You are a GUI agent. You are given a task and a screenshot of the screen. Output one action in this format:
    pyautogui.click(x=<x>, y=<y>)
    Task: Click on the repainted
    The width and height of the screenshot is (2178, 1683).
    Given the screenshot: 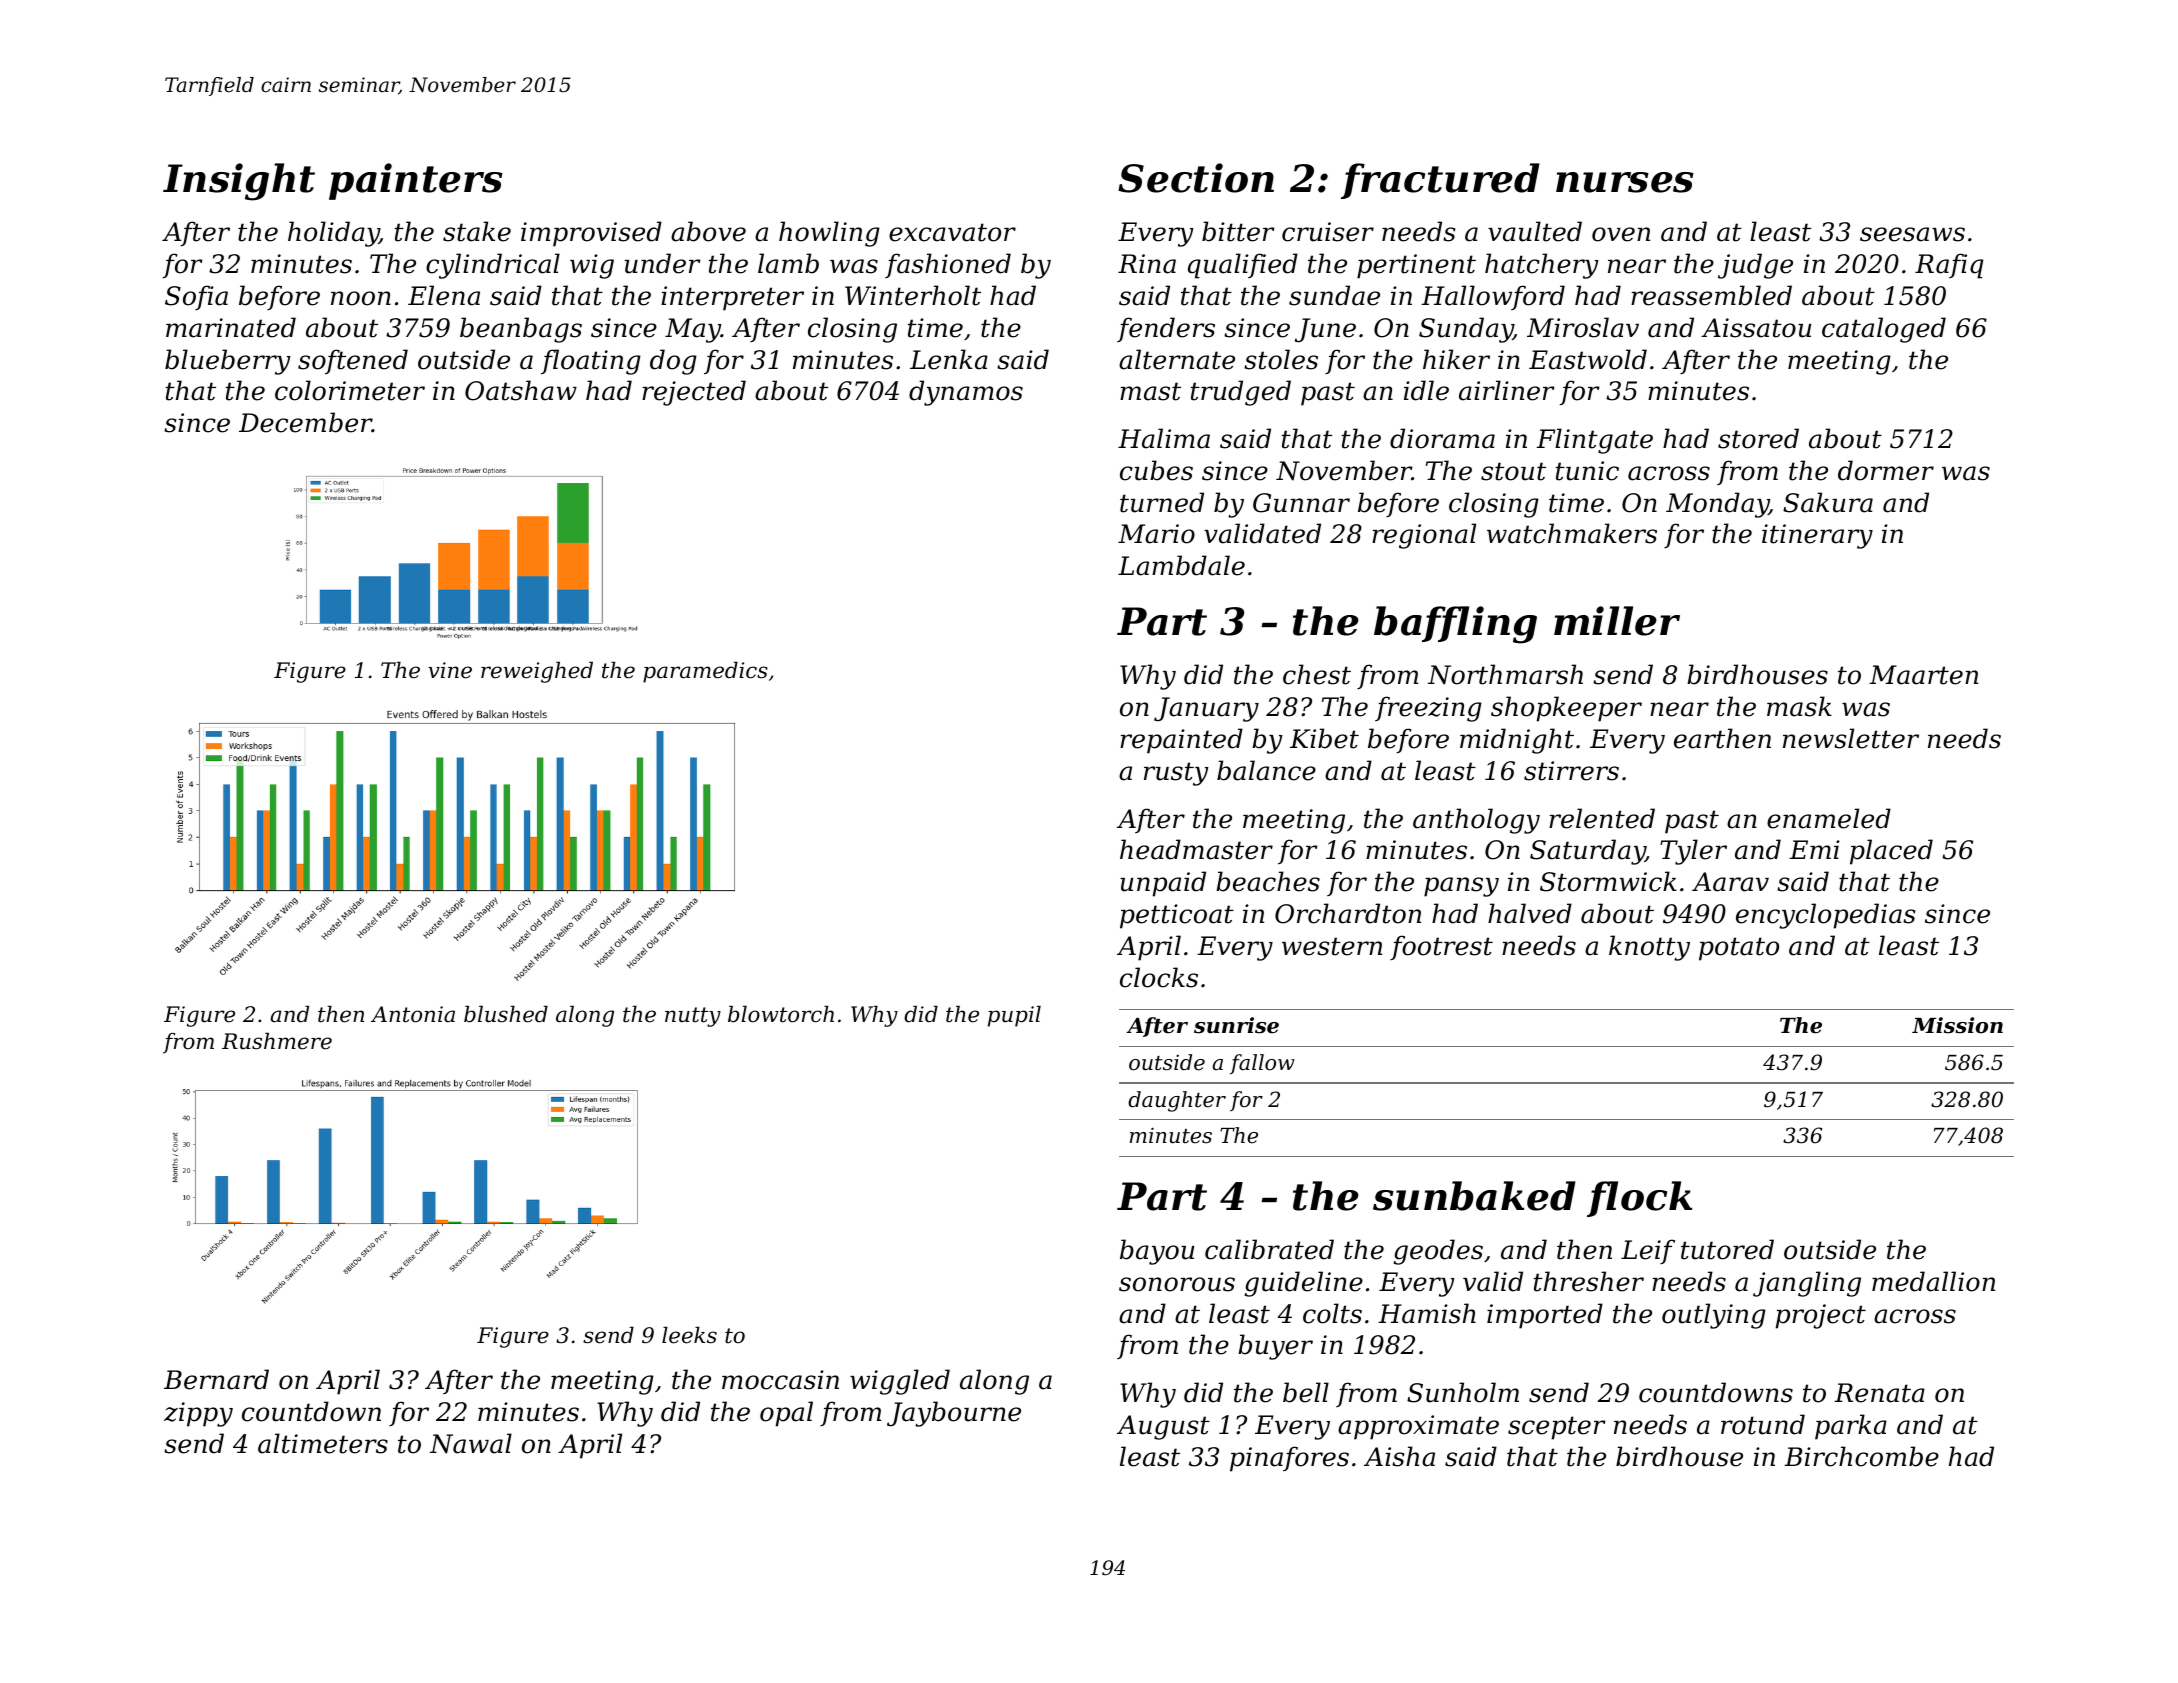 What is the action you would take?
    pyautogui.click(x=1181, y=741)
